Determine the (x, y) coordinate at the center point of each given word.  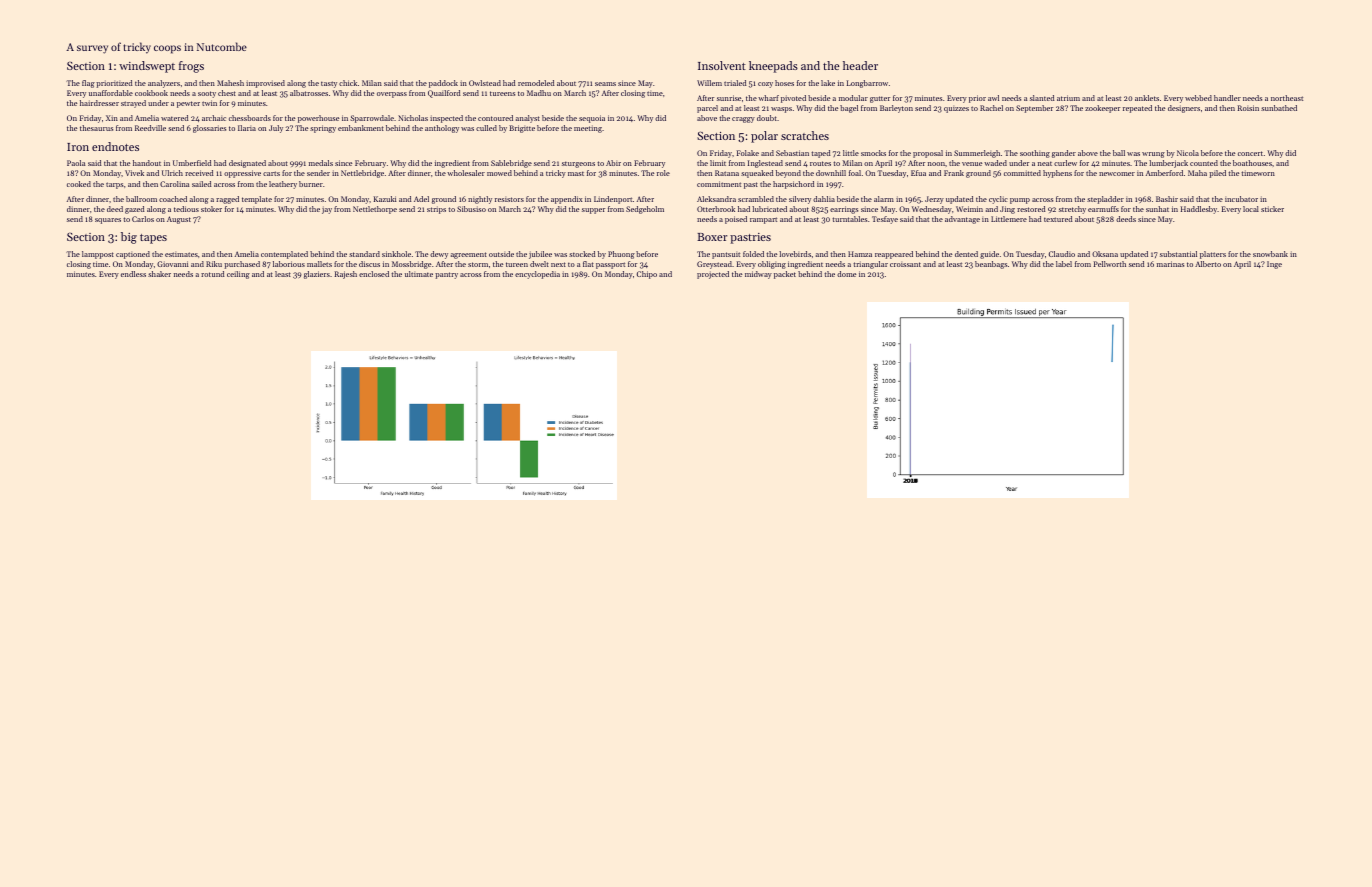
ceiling (238, 275)
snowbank (1270, 254)
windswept (147, 67)
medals (321, 163)
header (860, 65)
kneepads (773, 67)
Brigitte (522, 129)
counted (1204, 163)
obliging (772, 265)
